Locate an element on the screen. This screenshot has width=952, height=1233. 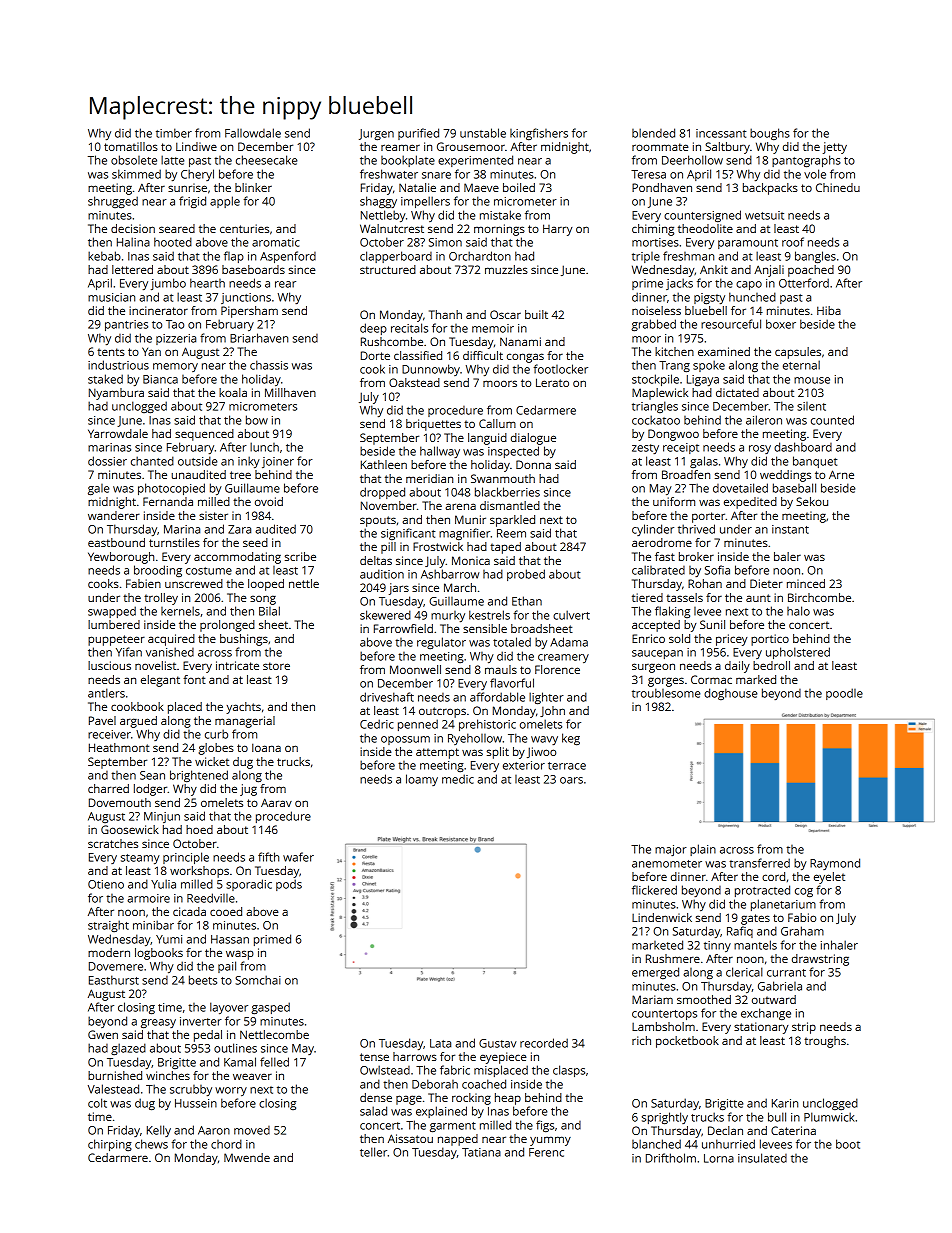
Tatiana is located at coordinates (481, 1152).
